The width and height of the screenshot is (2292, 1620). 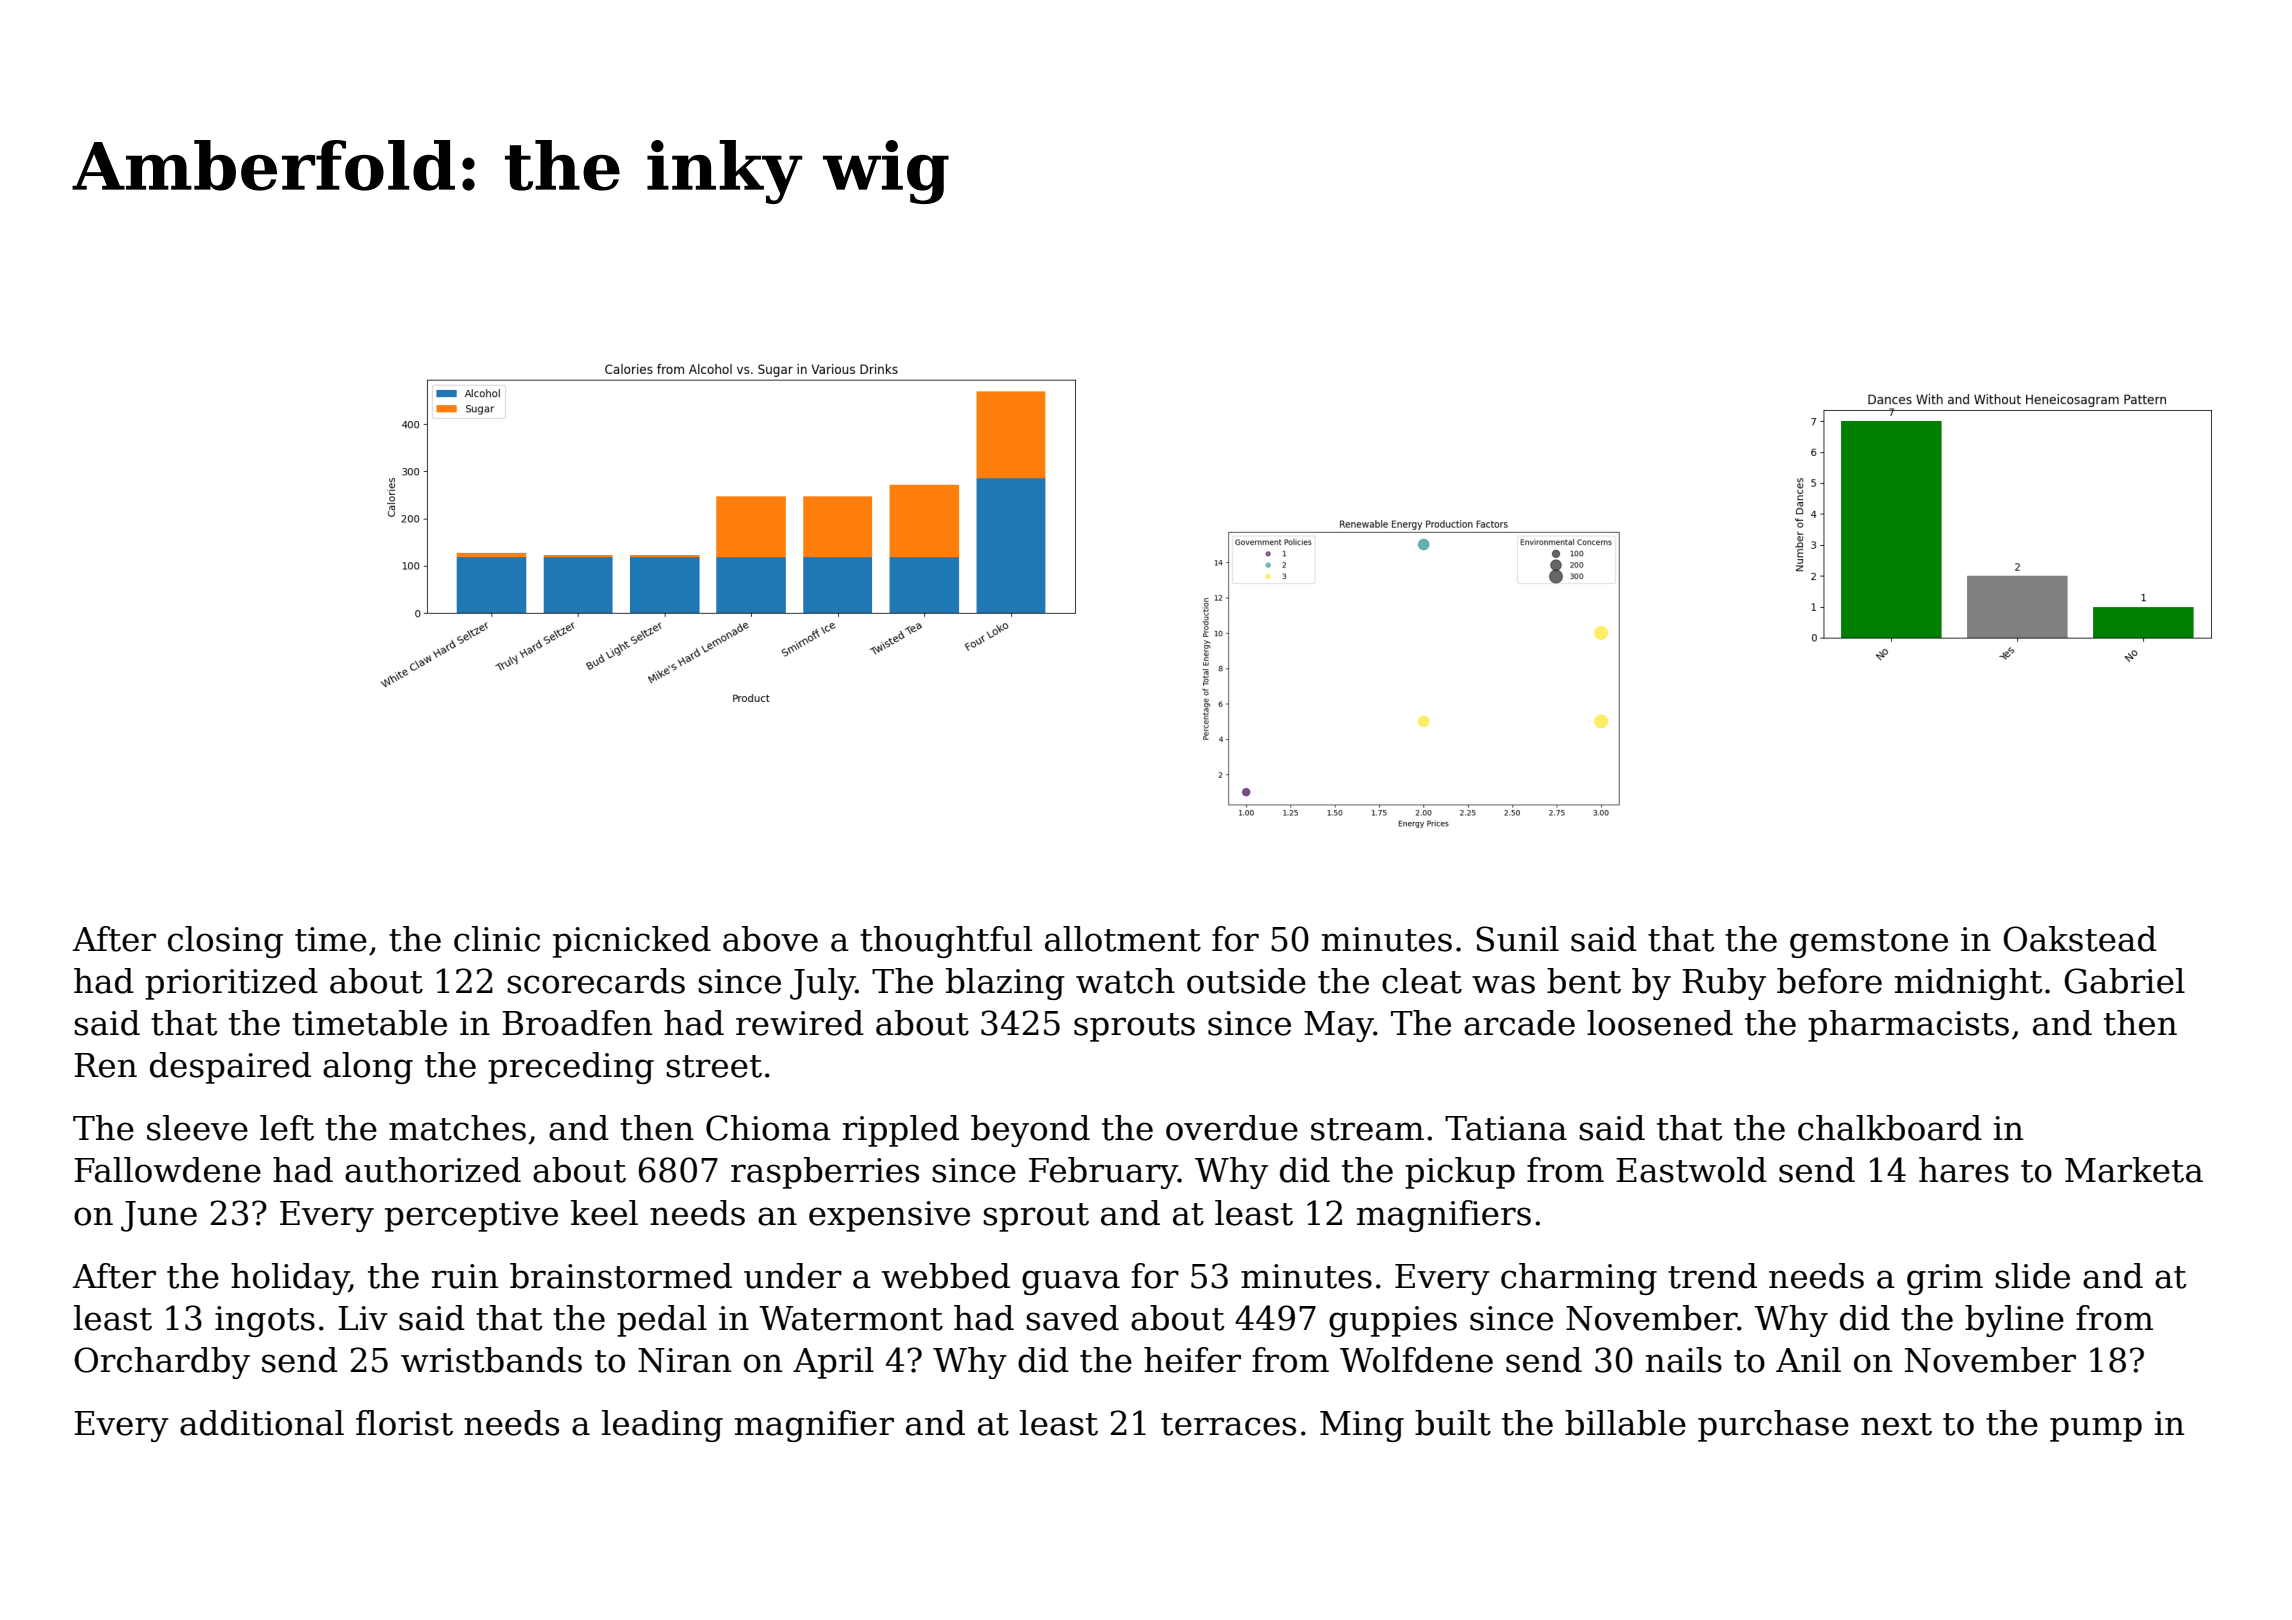 What do you see at coordinates (265, 1321) in the screenshot?
I see `ingots` at bounding box center [265, 1321].
